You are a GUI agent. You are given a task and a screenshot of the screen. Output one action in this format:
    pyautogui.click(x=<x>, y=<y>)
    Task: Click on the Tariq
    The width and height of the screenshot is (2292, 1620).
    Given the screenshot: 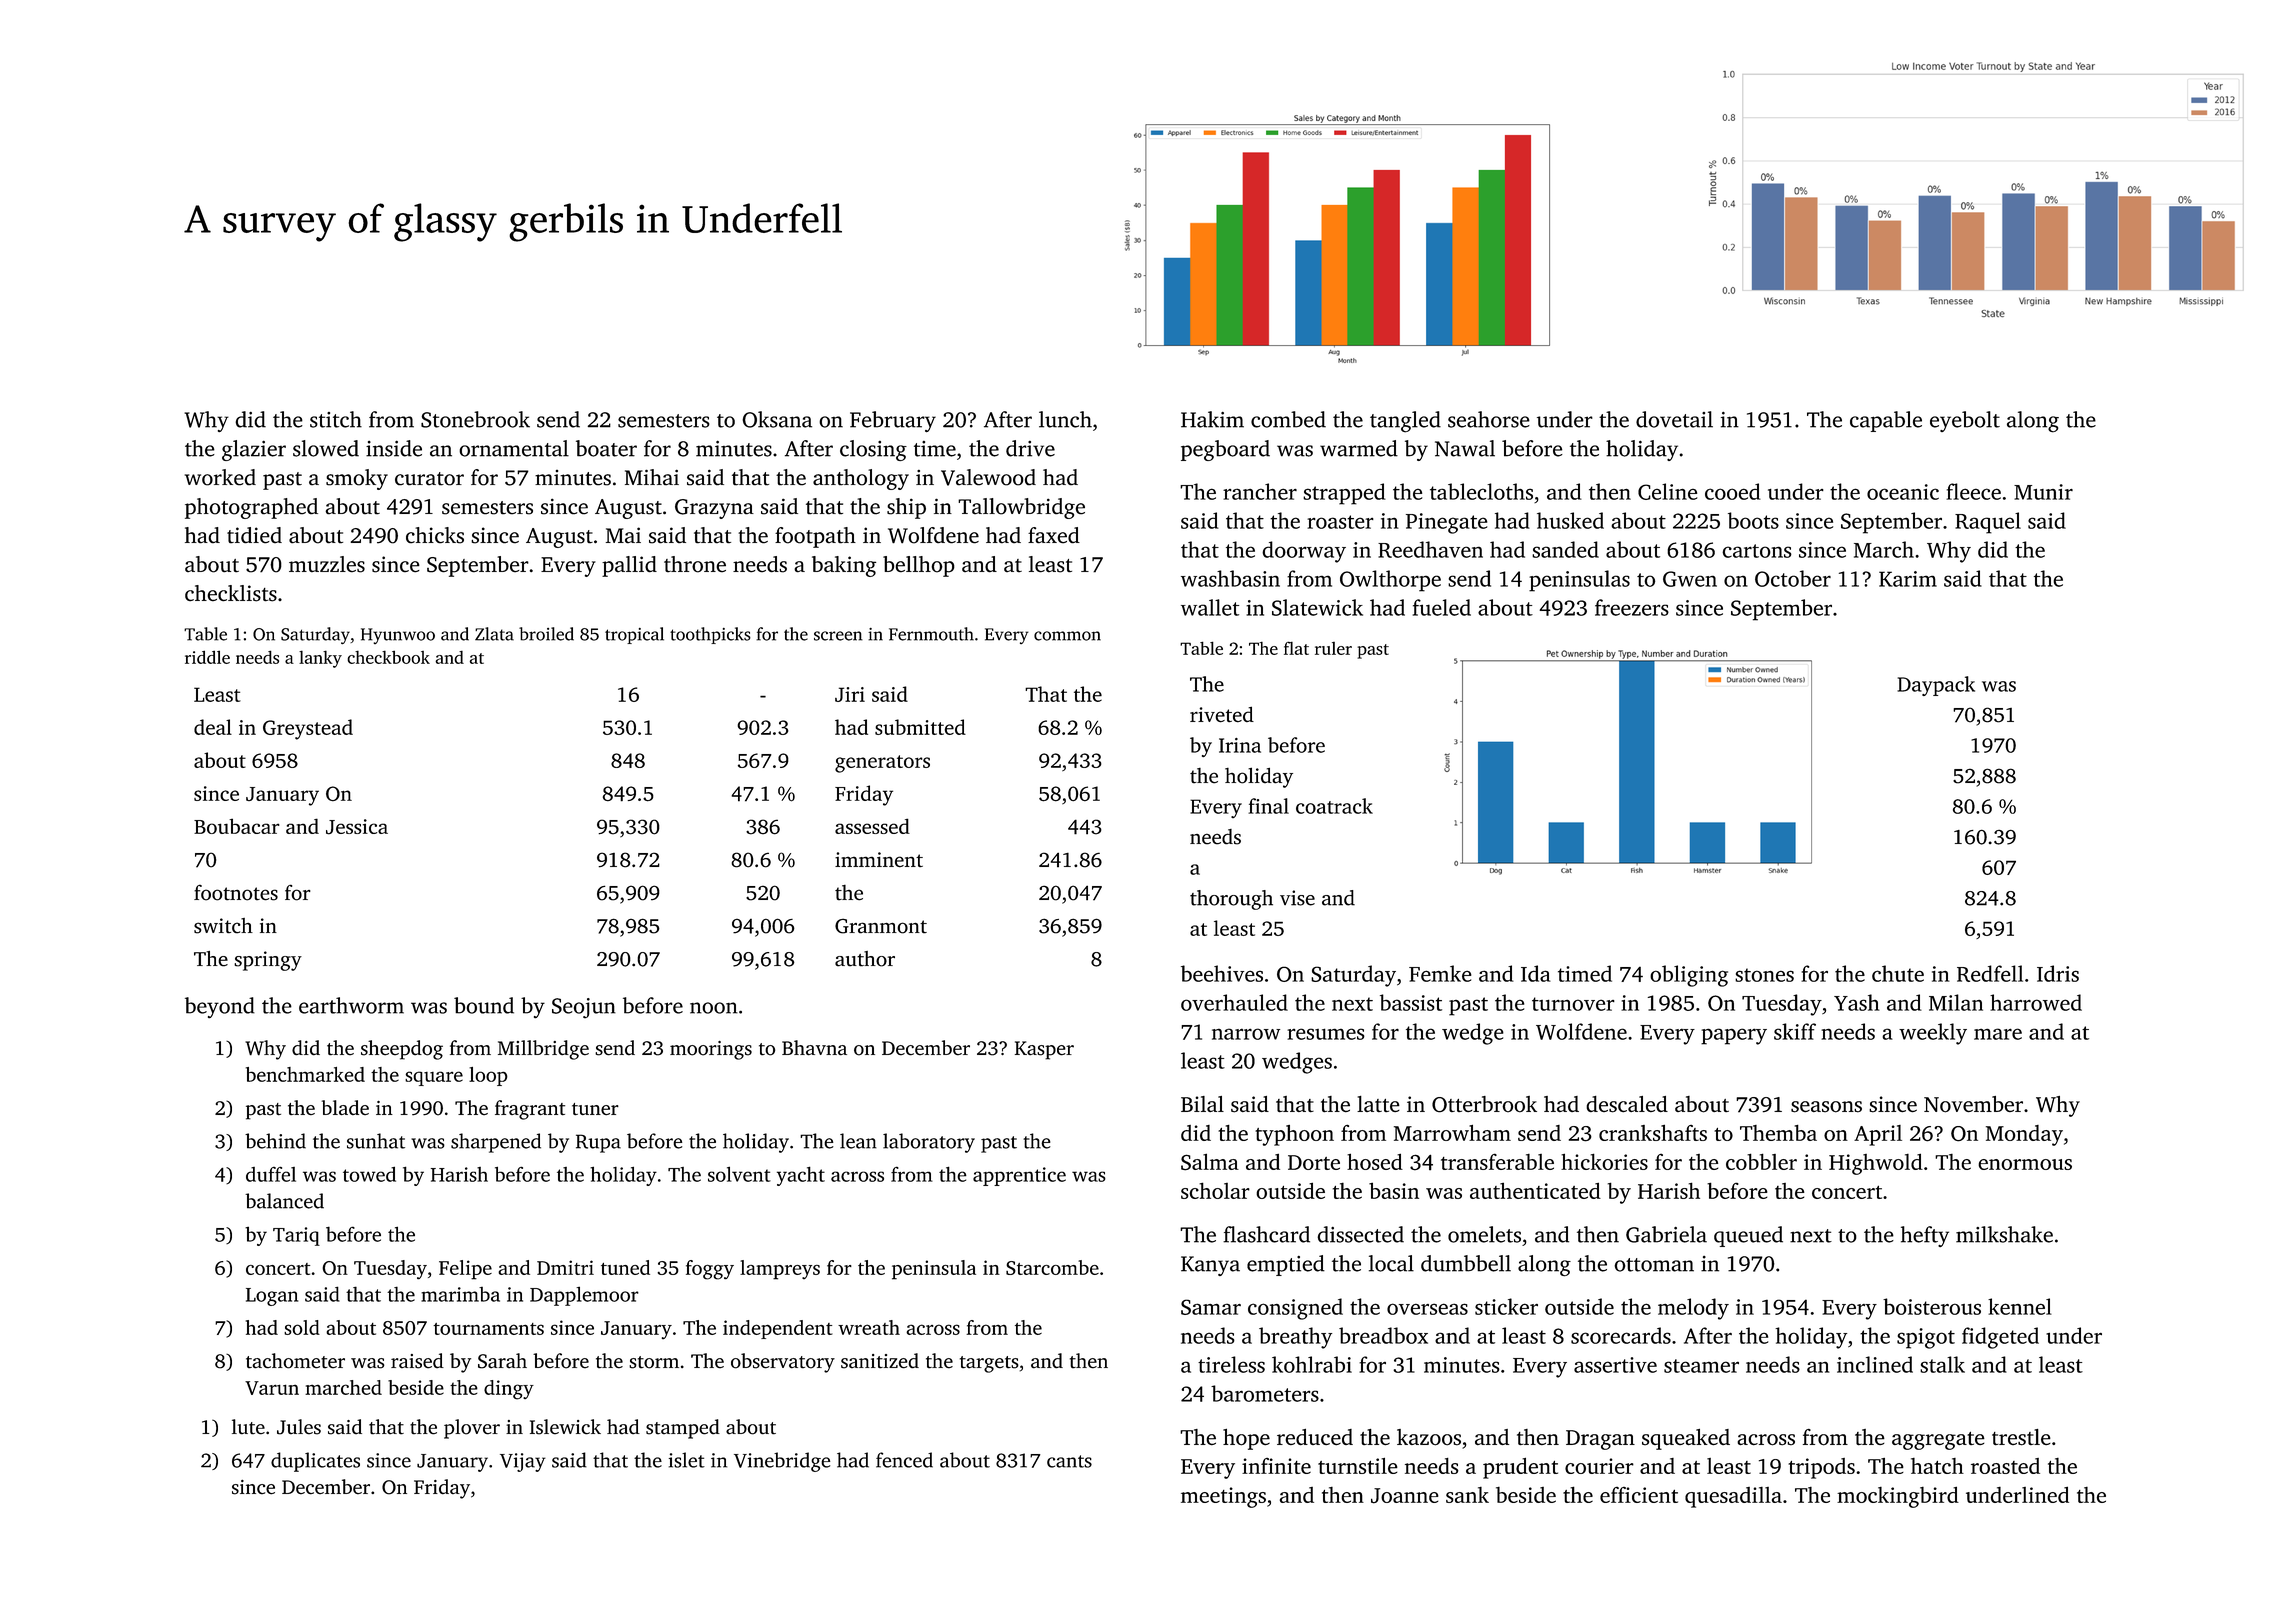 What is the action you would take?
    pyautogui.click(x=296, y=1236)
